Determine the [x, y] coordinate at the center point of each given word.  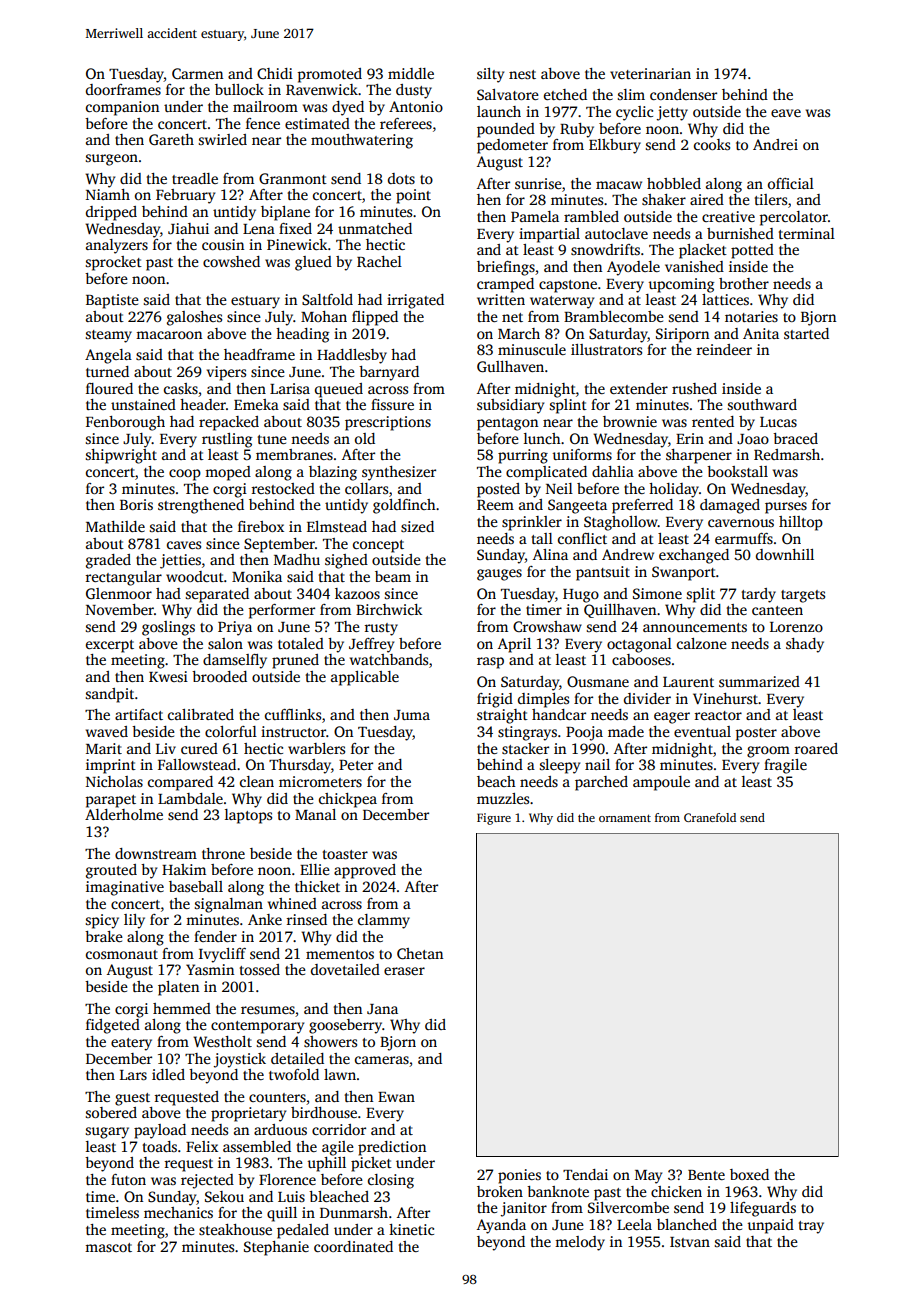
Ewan [396, 1097]
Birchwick [389, 609]
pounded [506, 130]
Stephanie [276, 1248]
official [791, 183]
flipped [375, 318]
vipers [226, 373]
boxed [749, 1174]
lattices [725, 299]
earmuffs [744, 538]
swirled [223, 139]
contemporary [257, 1027]
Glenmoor [119, 593]
